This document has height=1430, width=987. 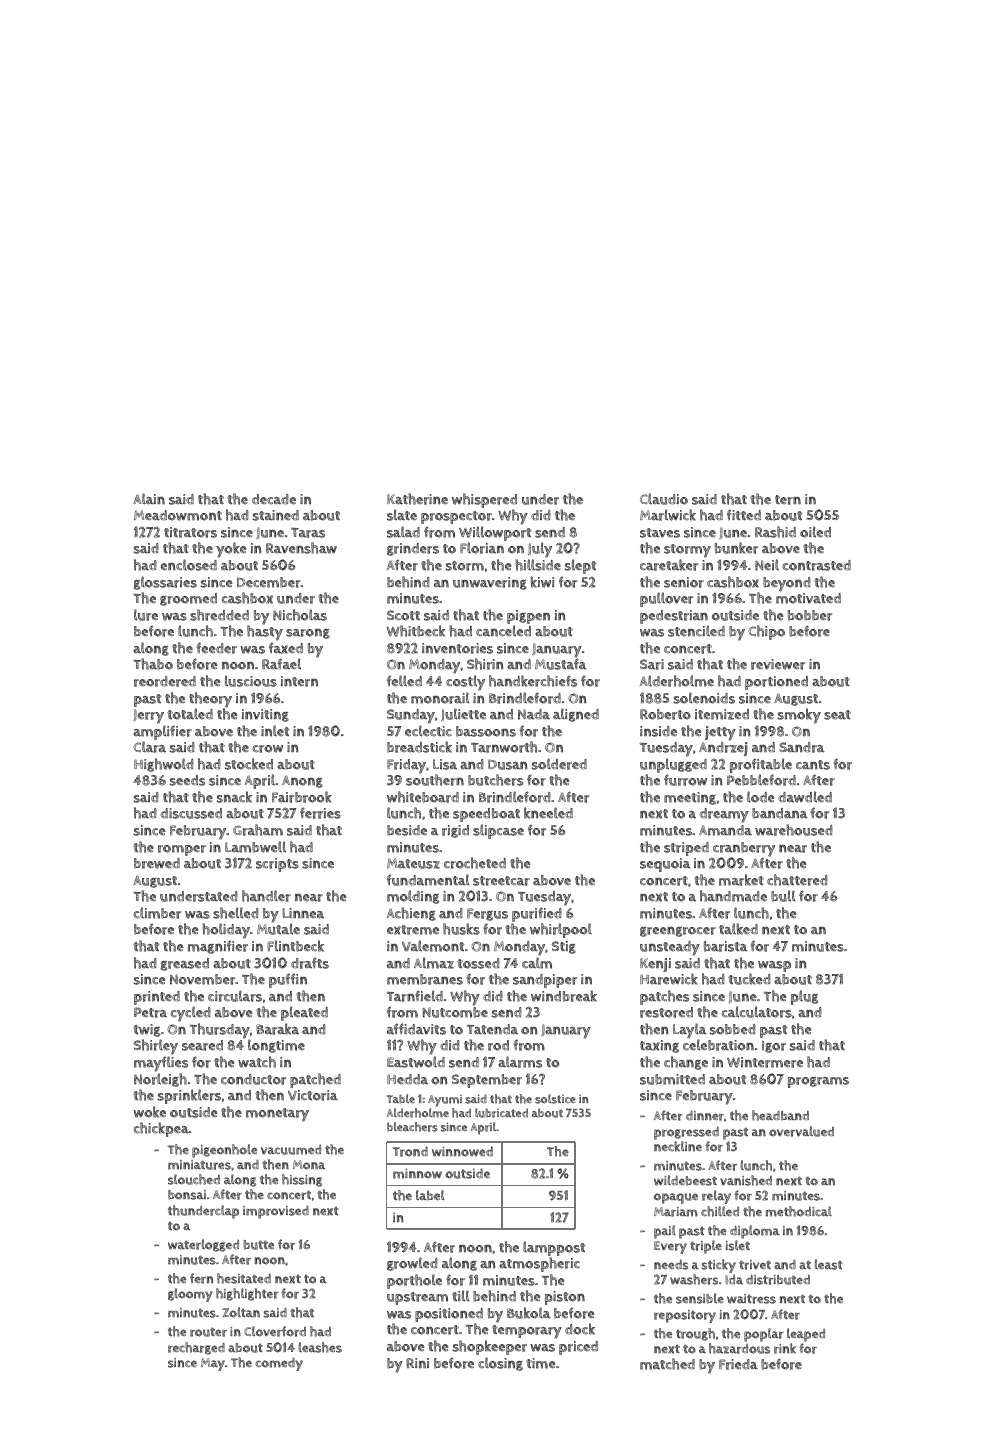 What do you see at coordinates (810, 615) in the document?
I see `bobber` at bounding box center [810, 615].
